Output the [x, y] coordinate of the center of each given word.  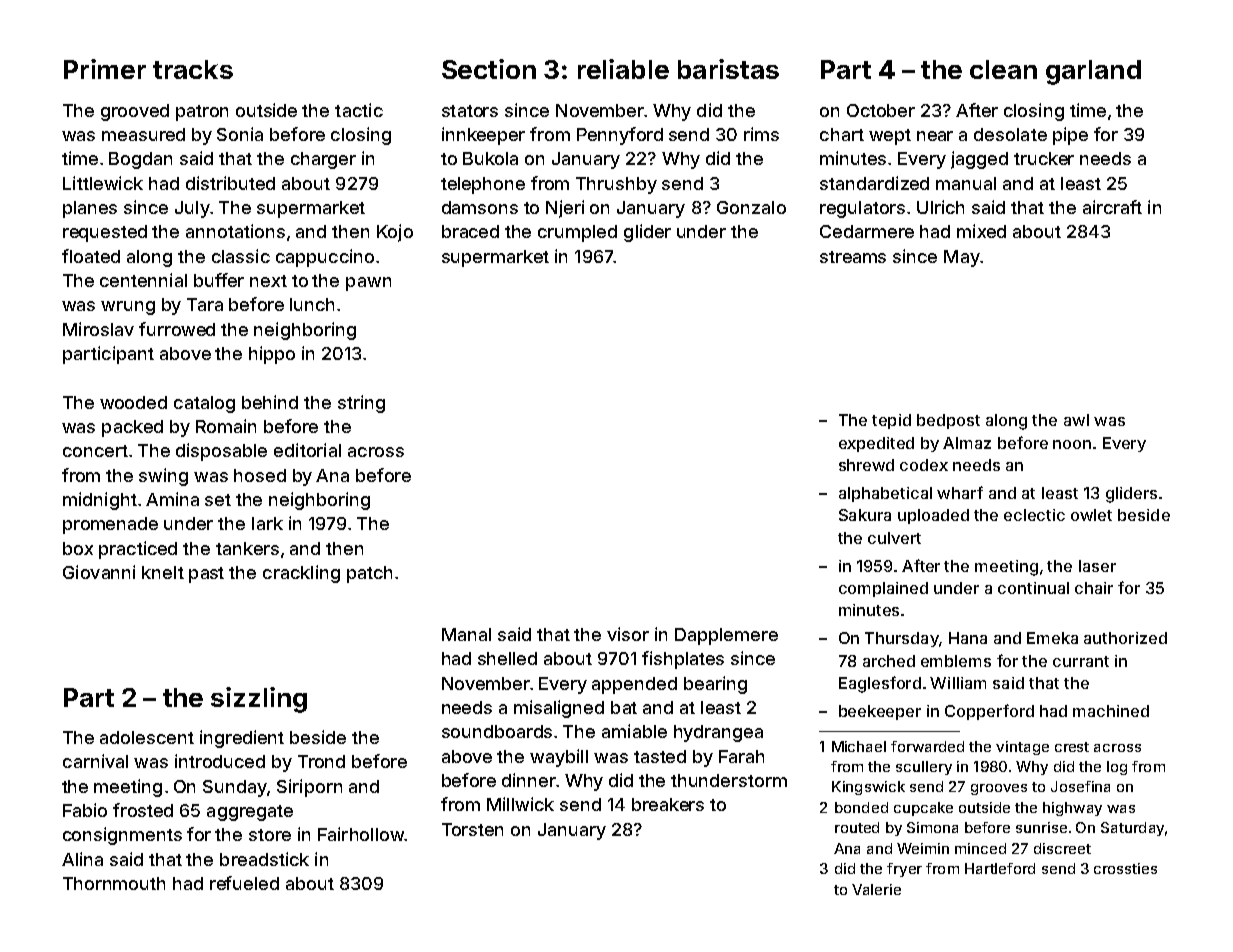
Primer [105, 69]
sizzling [259, 700]
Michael [859, 746]
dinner [529, 780]
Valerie [876, 889]
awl [1076, 420]
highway [1072, 809]
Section [489, 69]
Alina [82, 859]
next [268, 281]
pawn [368, 284]
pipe [1070, 136]
